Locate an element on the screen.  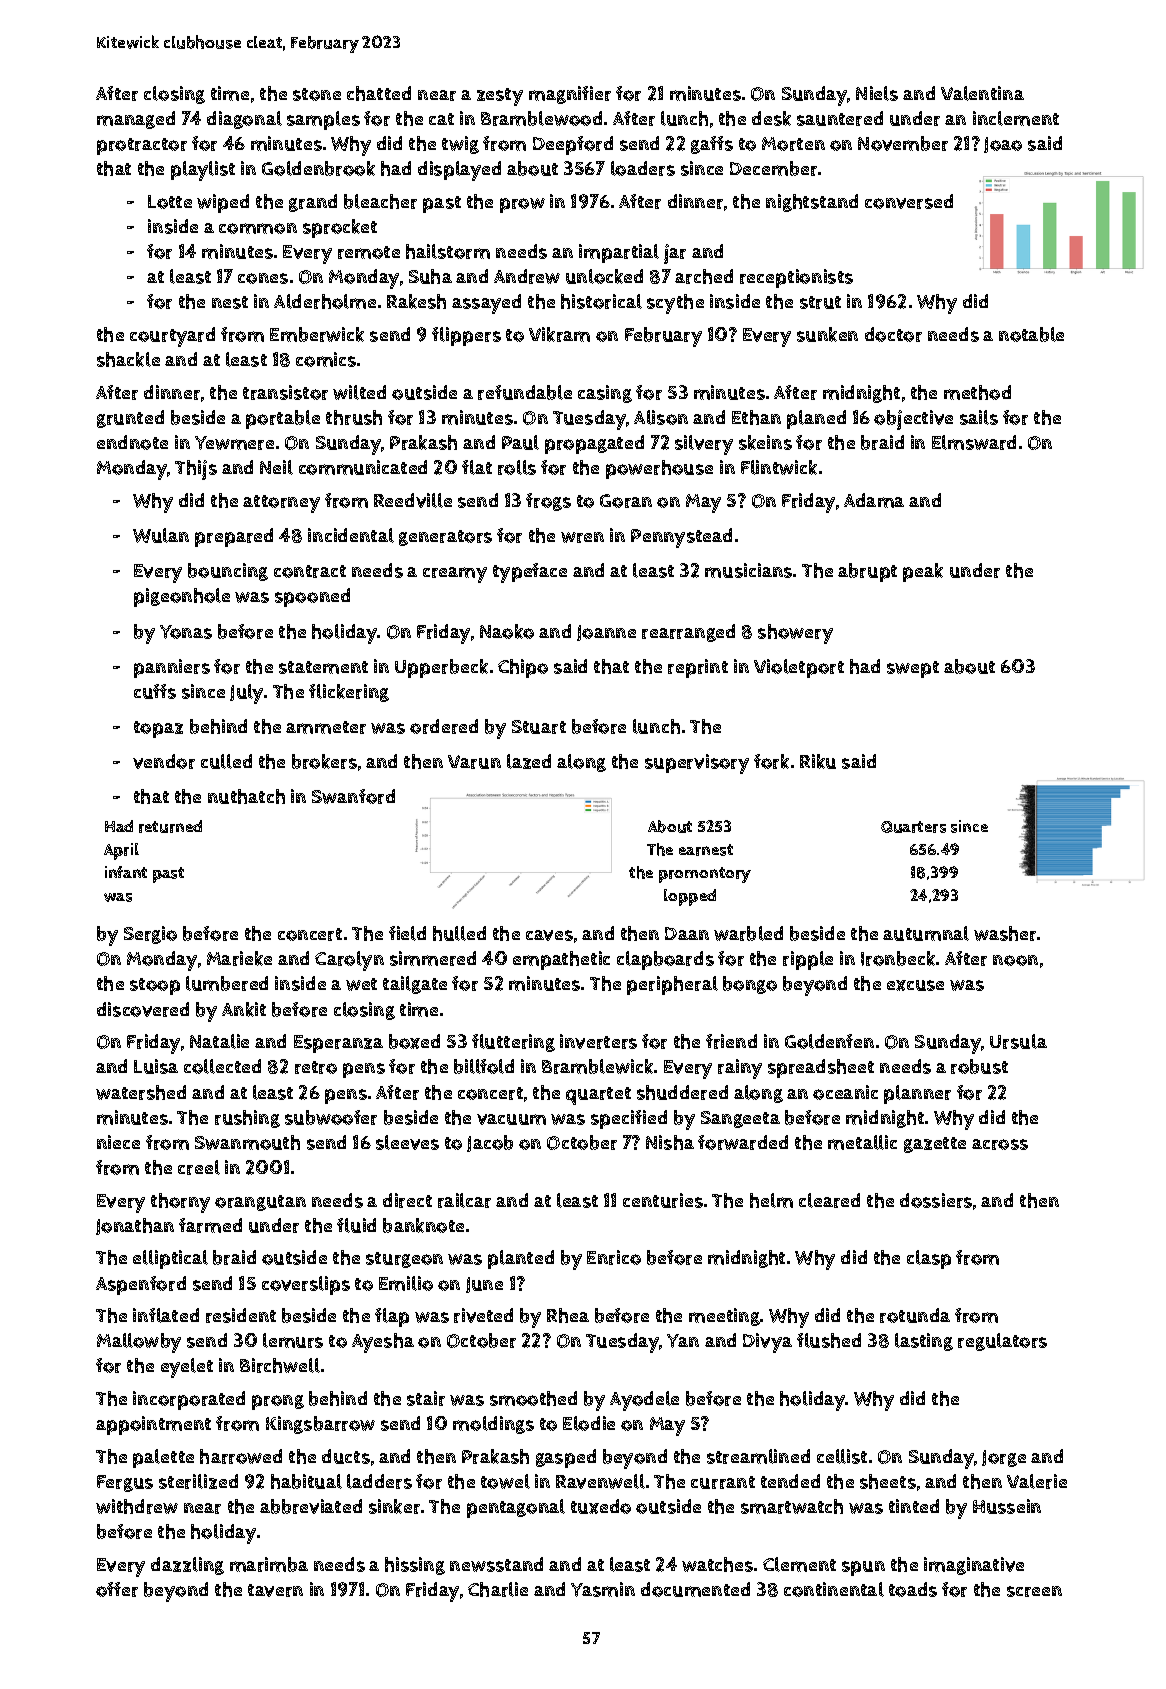
zesty is located at coordinates (500, 97).
